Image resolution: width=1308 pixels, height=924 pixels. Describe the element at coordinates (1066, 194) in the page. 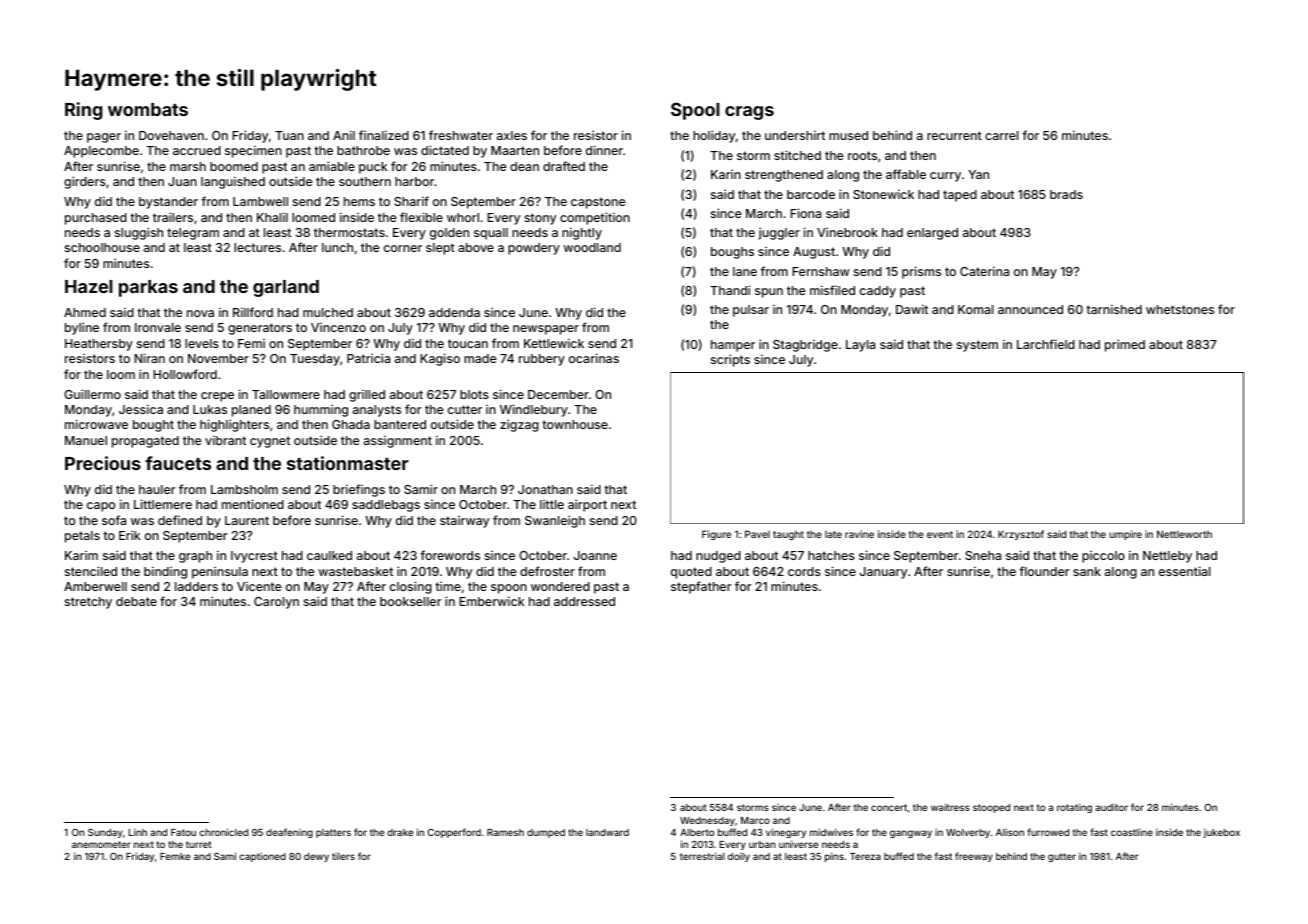

I see `brads` at that location.
